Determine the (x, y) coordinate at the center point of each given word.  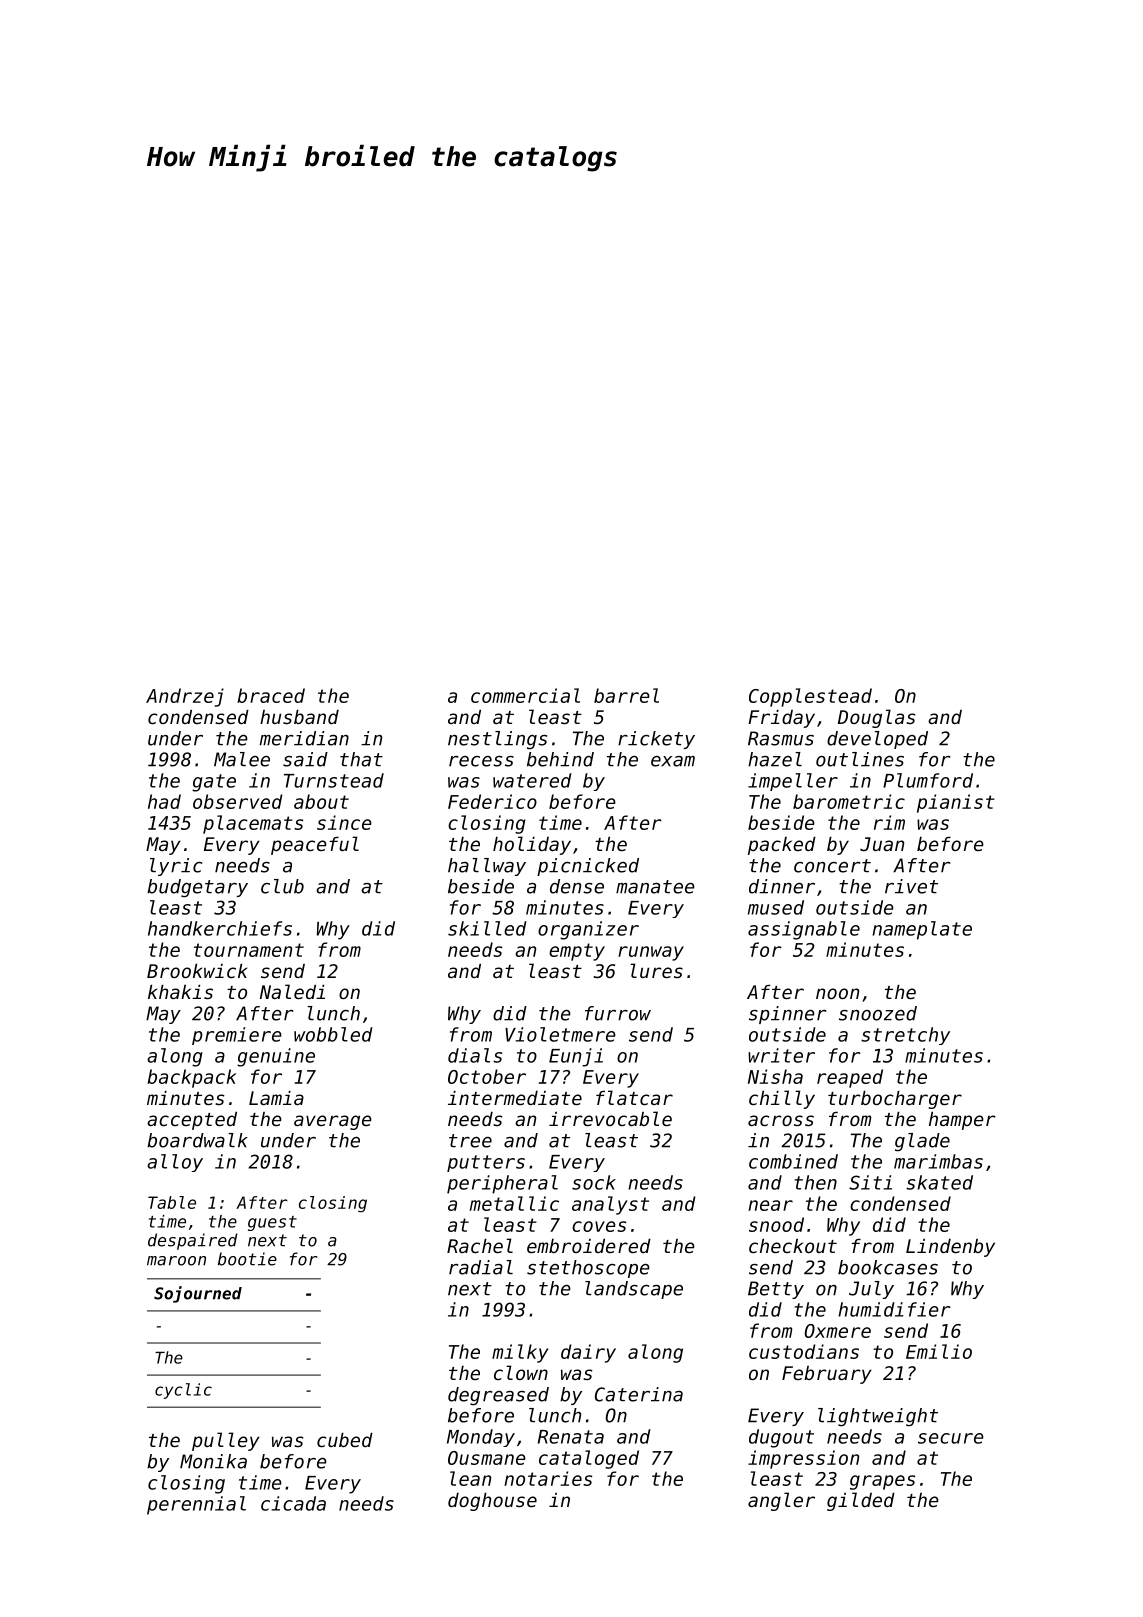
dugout (781, 1438)
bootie (247, 1259)
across (781, 1120)
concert (832, 866)
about (321, 801)
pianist (956, 803)
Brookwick (197, 971)
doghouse (492, 1502)
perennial (196, 1505)
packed (782, 846)
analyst (610, 1205)
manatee (655, 887)
